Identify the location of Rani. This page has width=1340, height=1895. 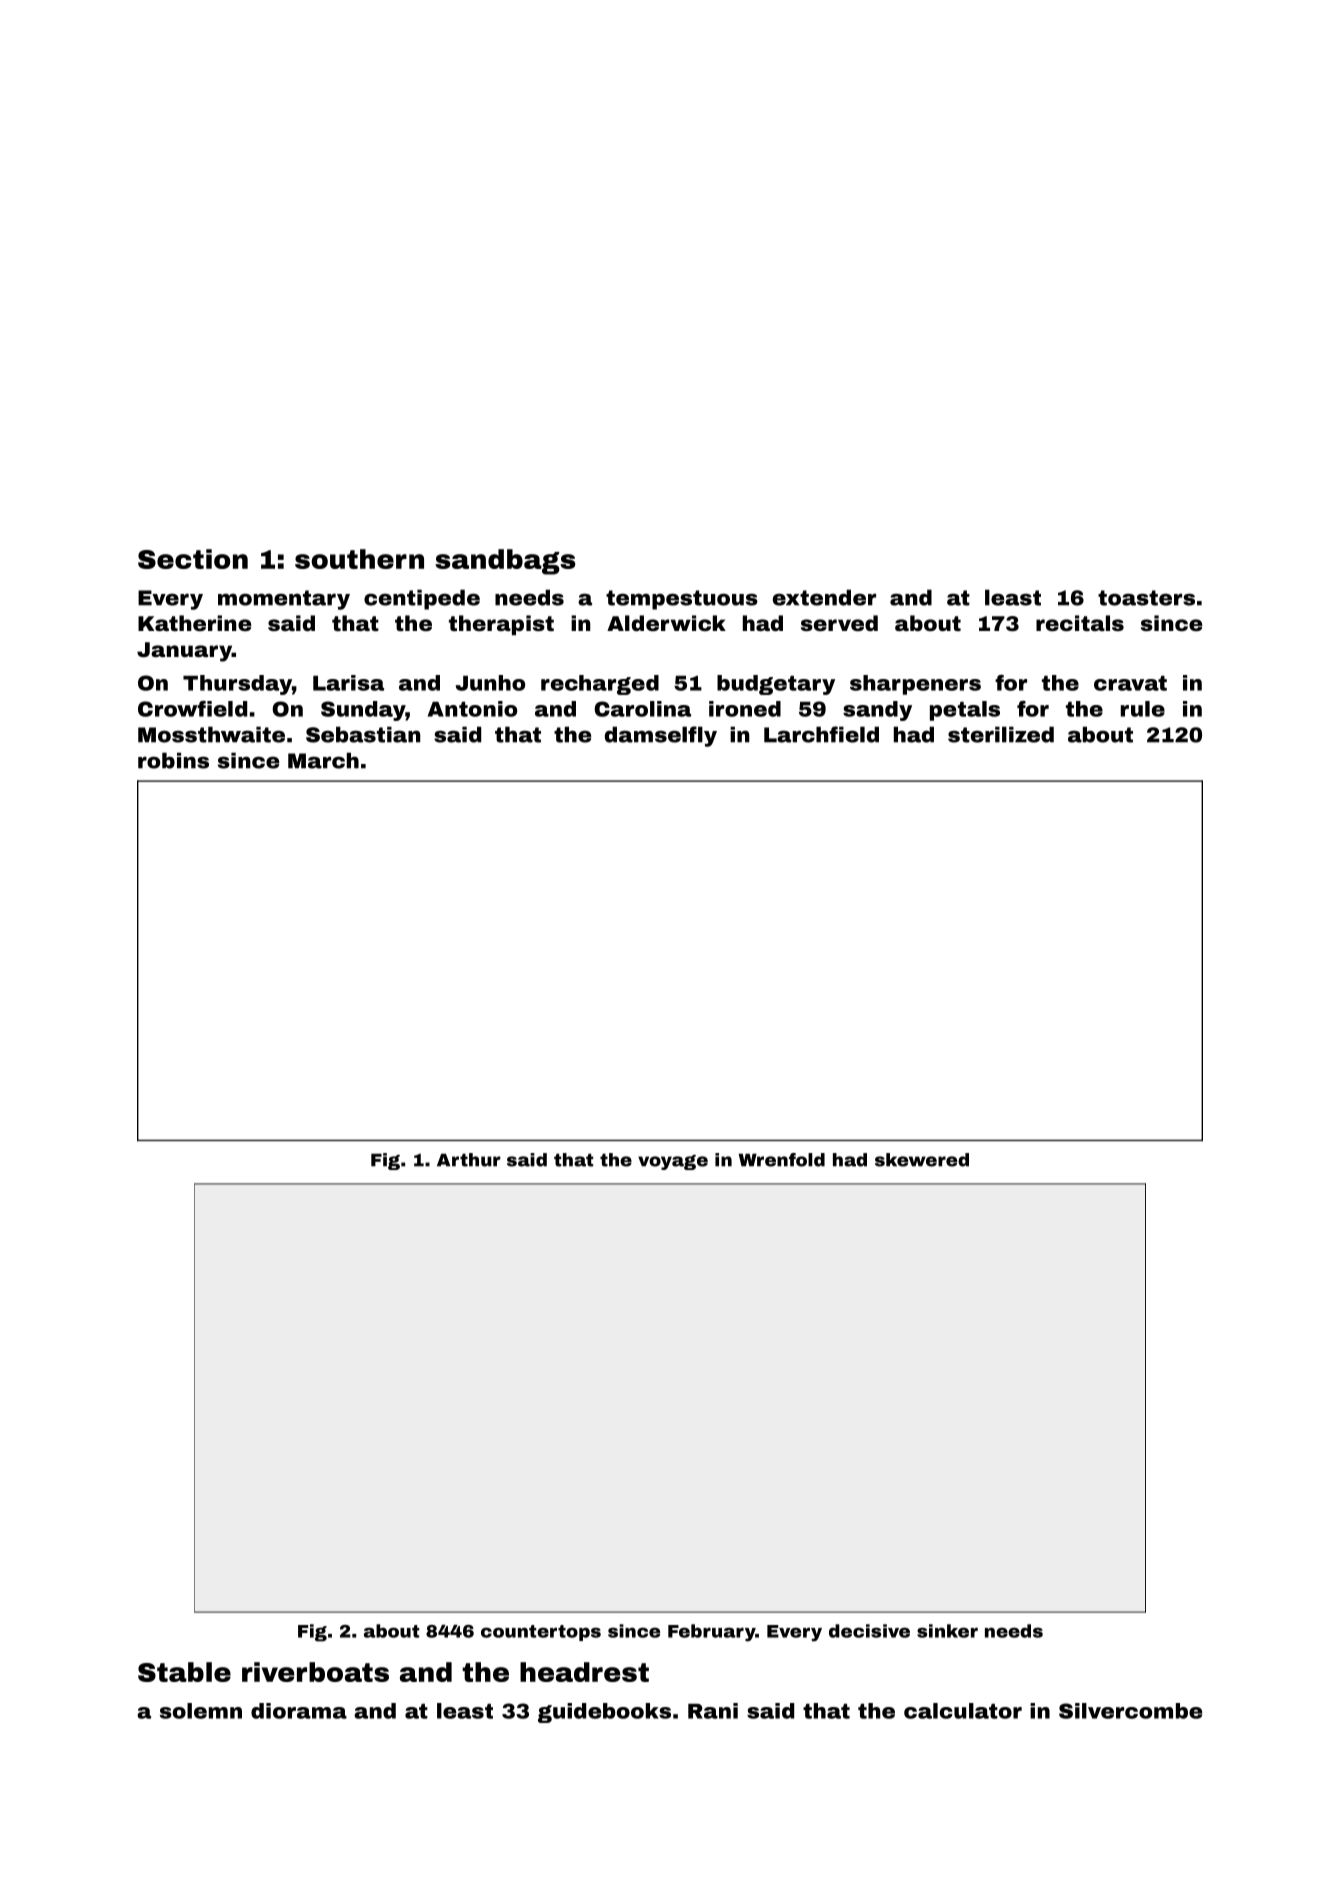
(713, 1711).
